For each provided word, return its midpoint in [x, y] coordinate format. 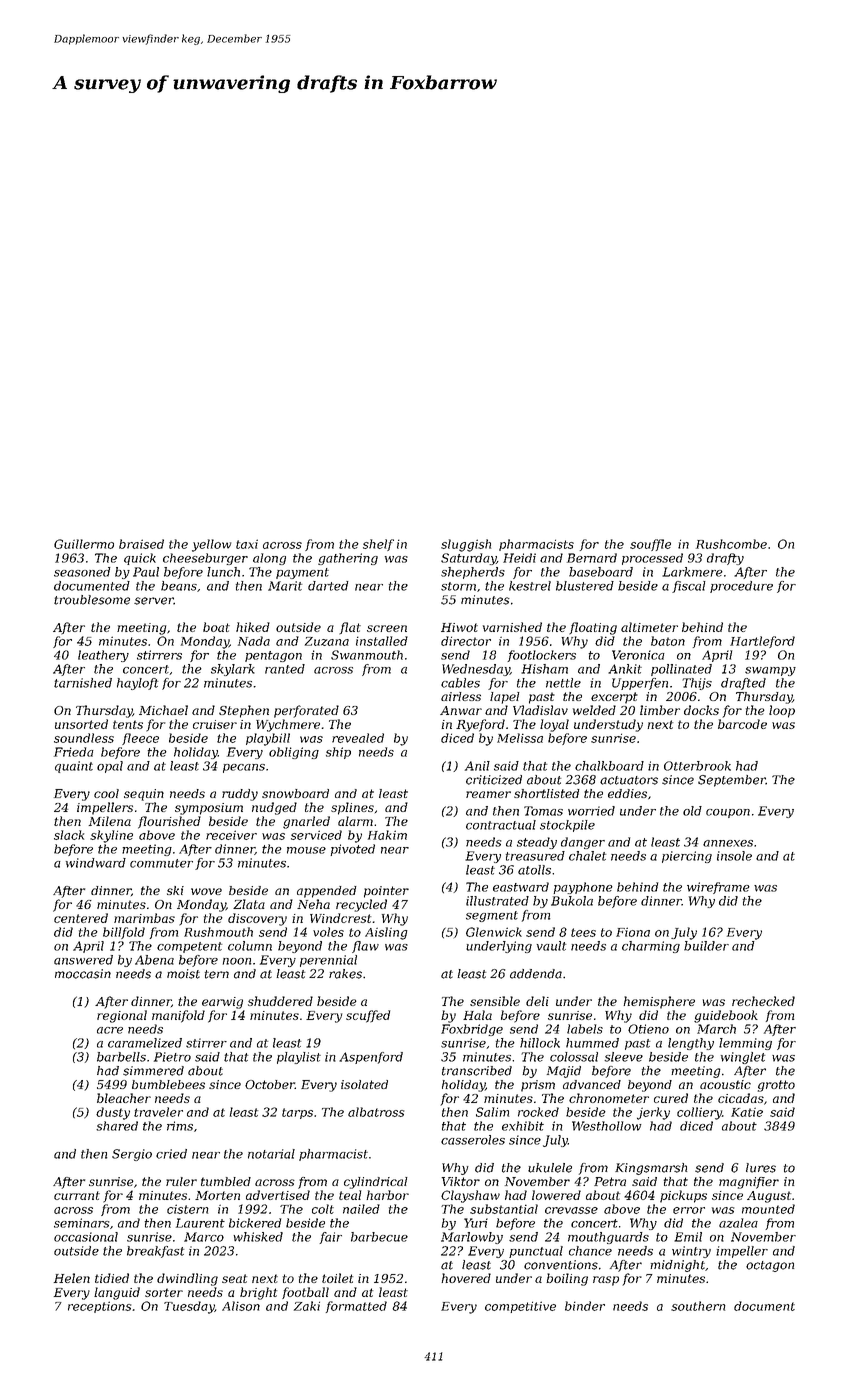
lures [761, 1168]
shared [117, 1126]
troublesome [92, 600]
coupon [728, 813]
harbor [387, 1195]
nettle [563, 683]
